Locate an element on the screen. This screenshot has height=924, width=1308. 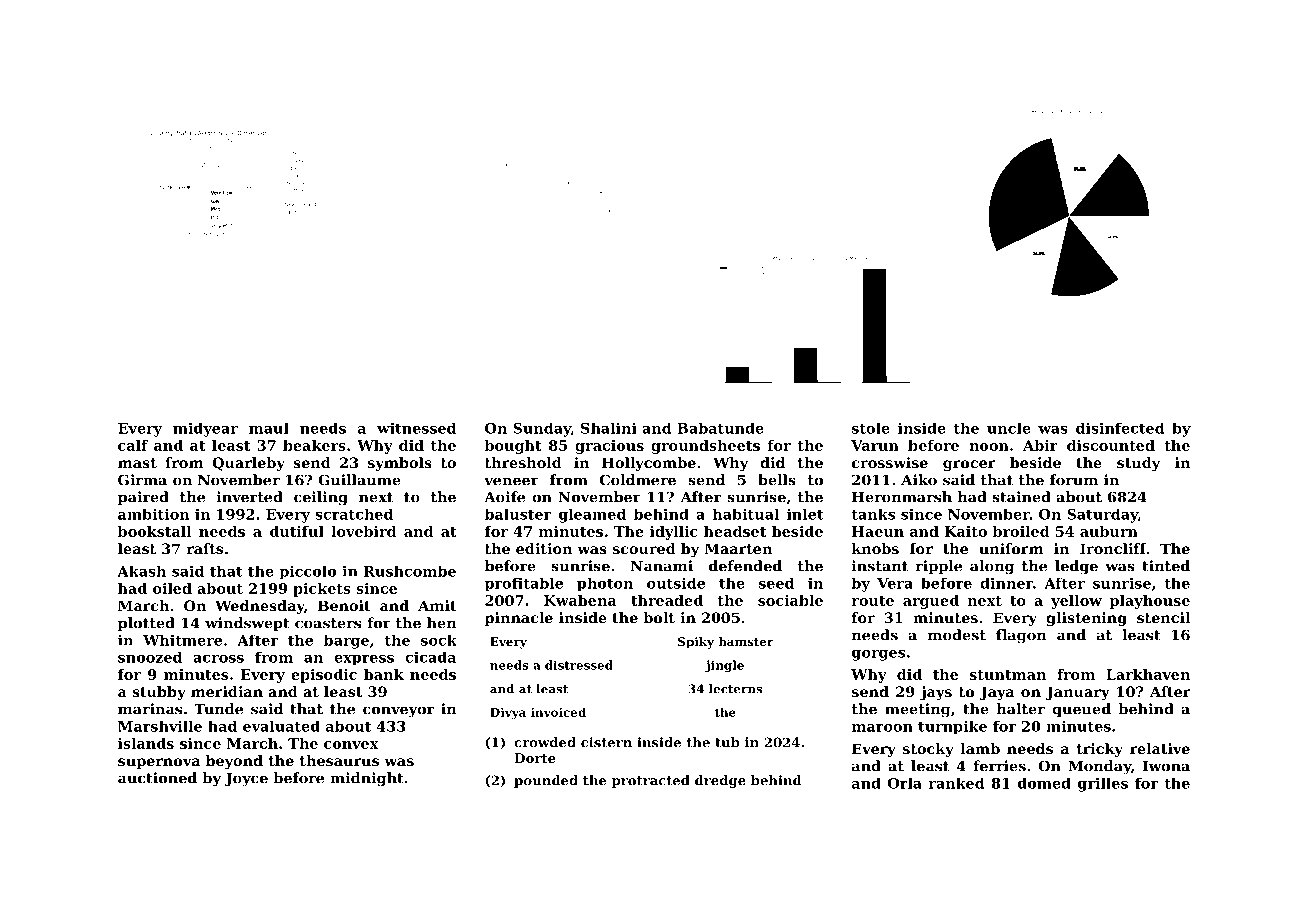
Whitmere is located at coordinates (182, 640).
